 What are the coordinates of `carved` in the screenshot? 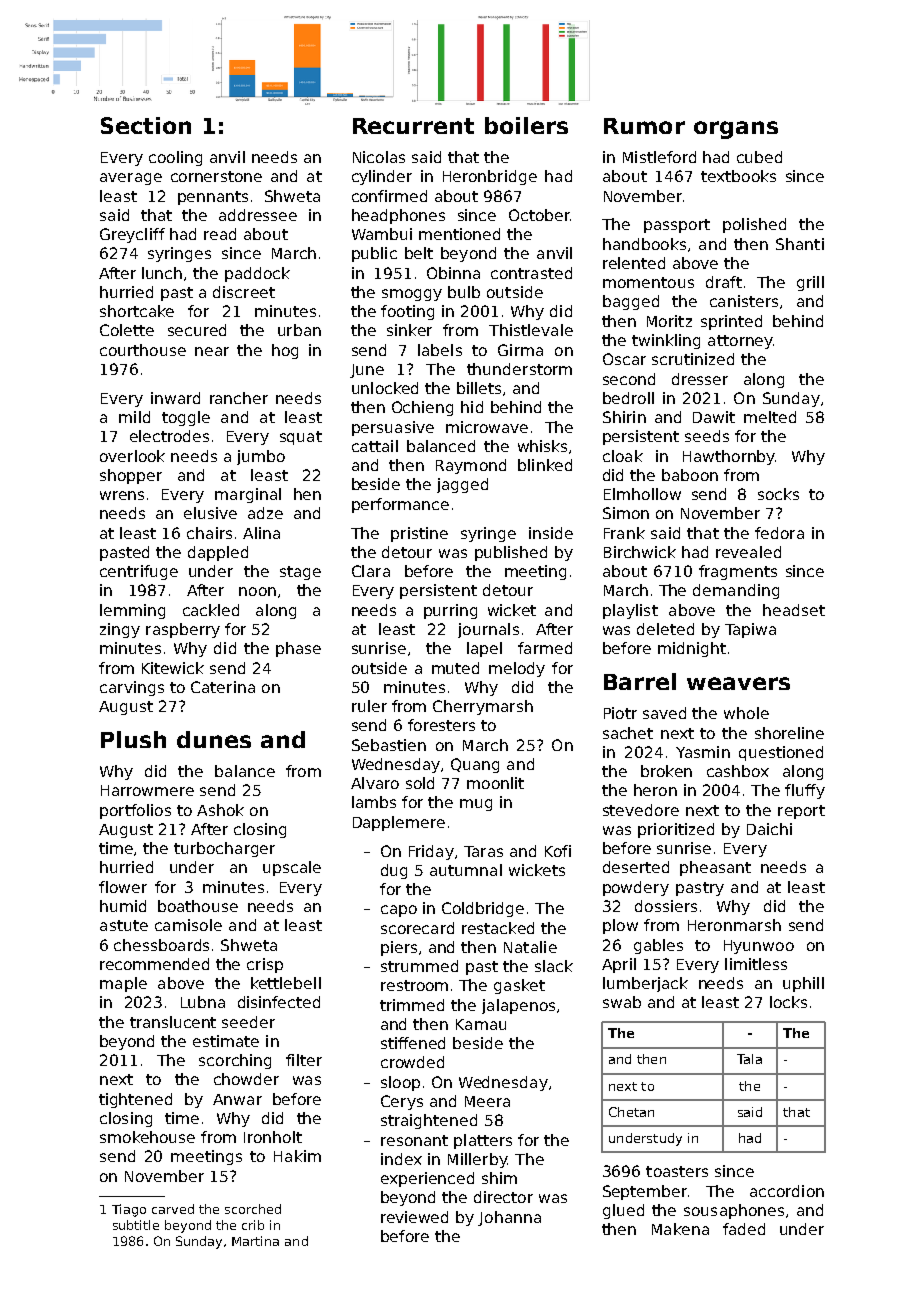 It's located at (173, 1209).
